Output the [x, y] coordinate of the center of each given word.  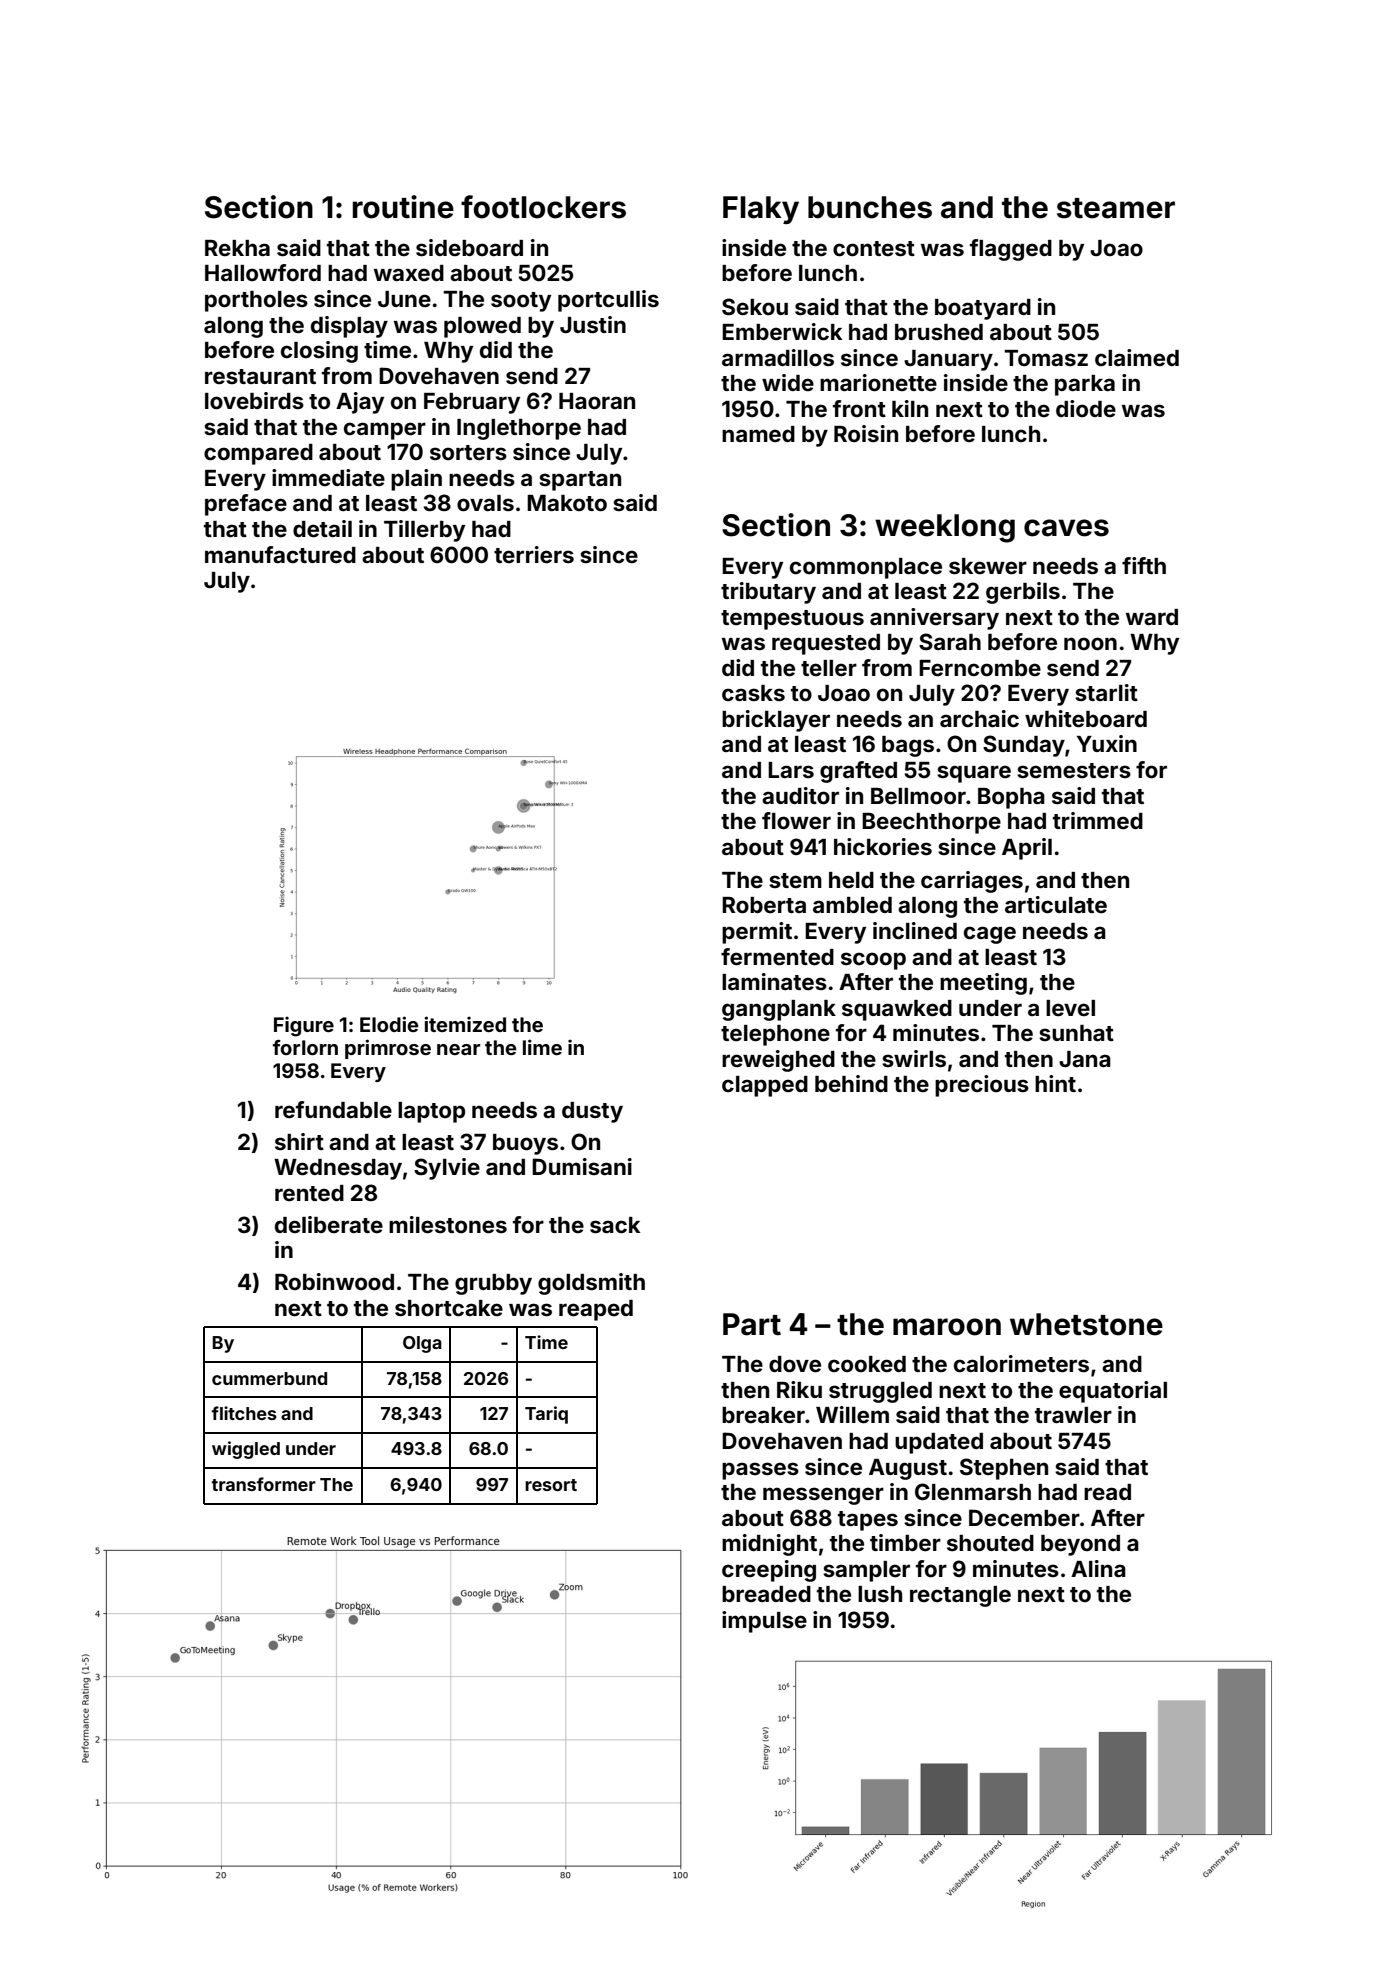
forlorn [305, 1047]
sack [615, 1225]
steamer [1116, 208]
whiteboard [1086, 719]
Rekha [237, 248]
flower [796, 821]
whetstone [1086, 1324]
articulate [1056, 904]
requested [826, 644]
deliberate [329, 1224]
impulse [764, 1622]
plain [416, 480]
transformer [263, 1484]
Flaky [761, 210]
